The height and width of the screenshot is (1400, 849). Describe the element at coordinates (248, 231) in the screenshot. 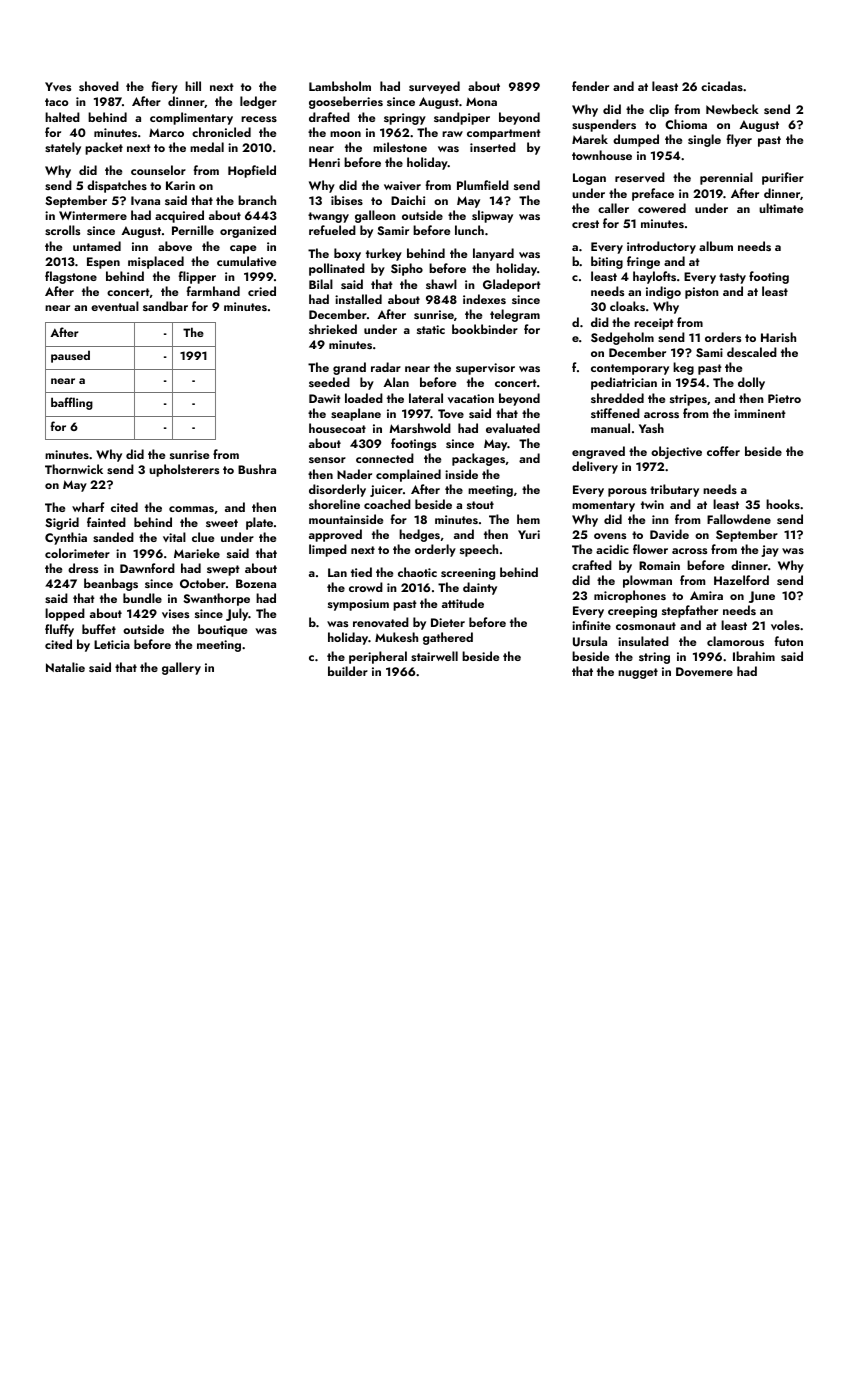

I see `organized` at that location.
